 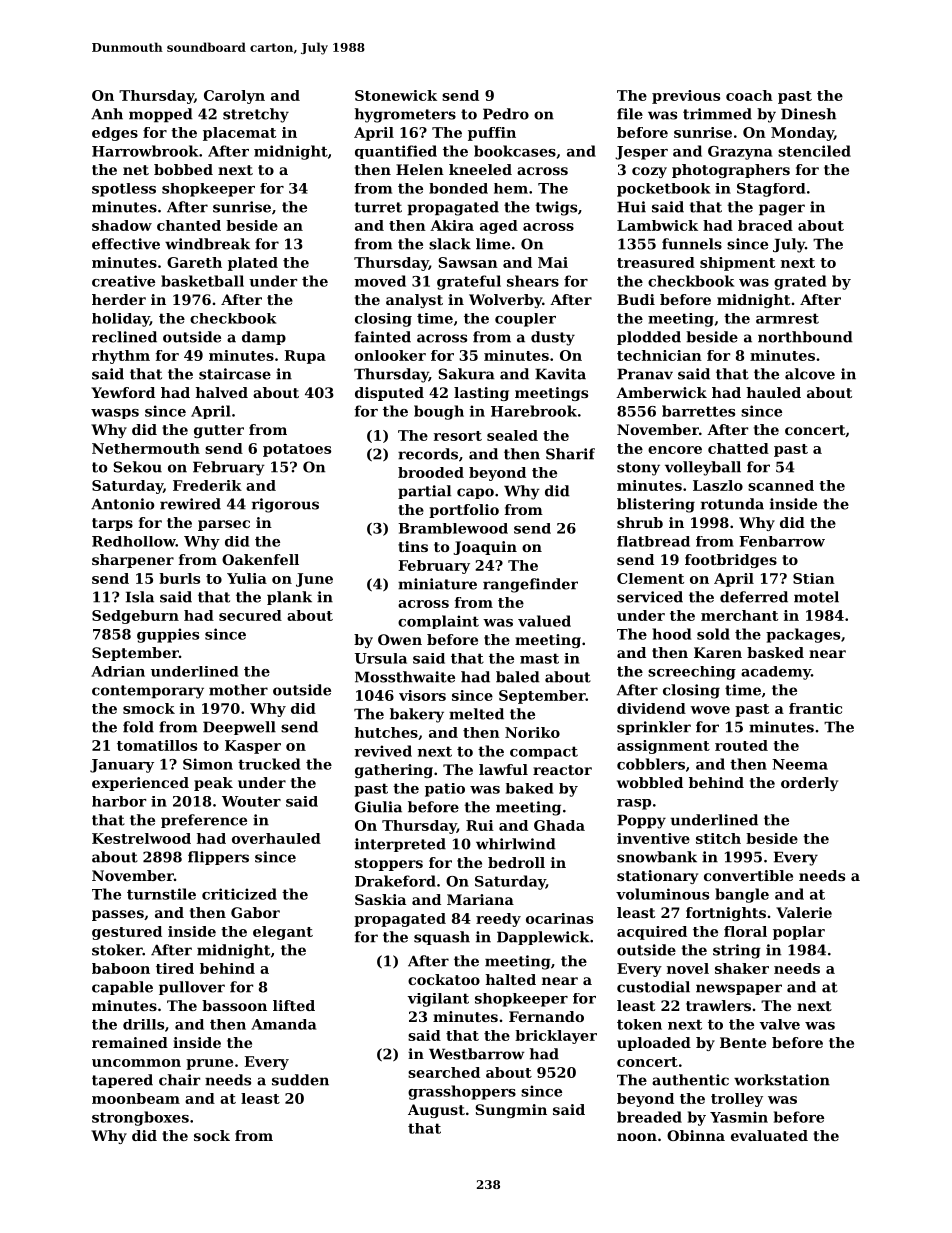 What do you see at coordinates (518, 677) in the document?
I see `baled` at bounding box center [518, 677].
